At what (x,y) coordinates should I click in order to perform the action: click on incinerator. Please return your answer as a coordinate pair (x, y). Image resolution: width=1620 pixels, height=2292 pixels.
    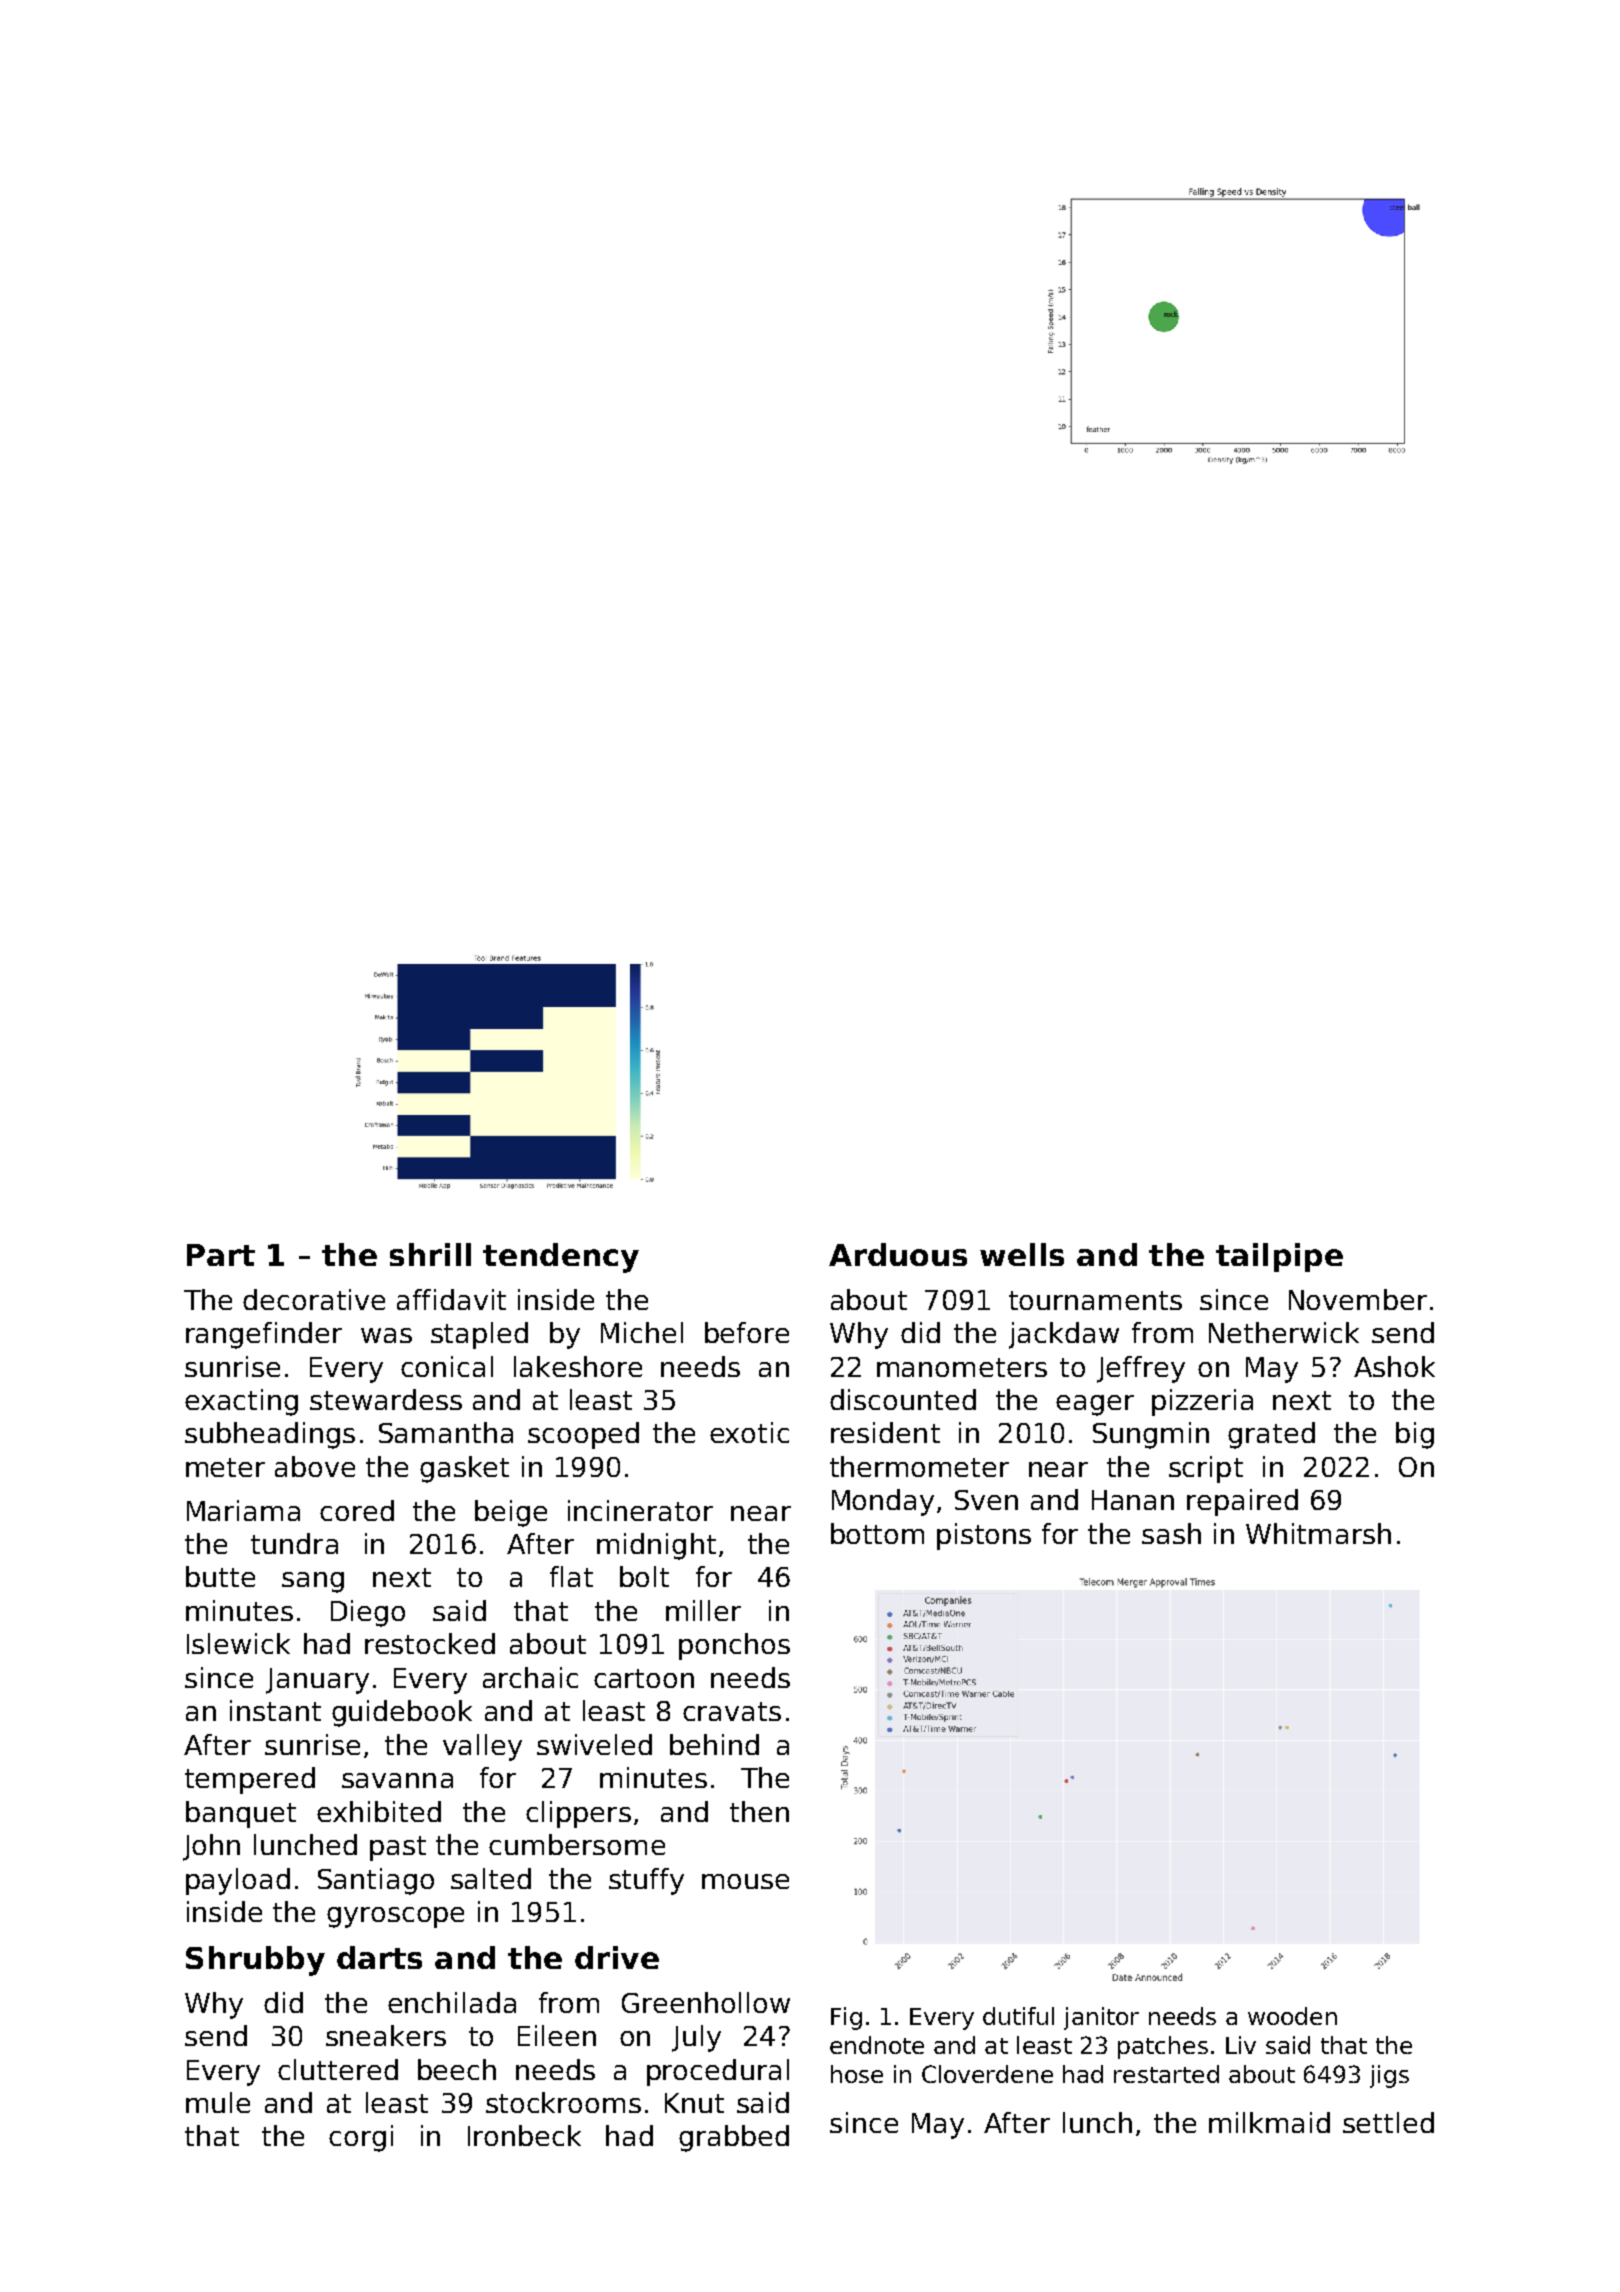
    Looking at the image, I should click on (640, 1510).
